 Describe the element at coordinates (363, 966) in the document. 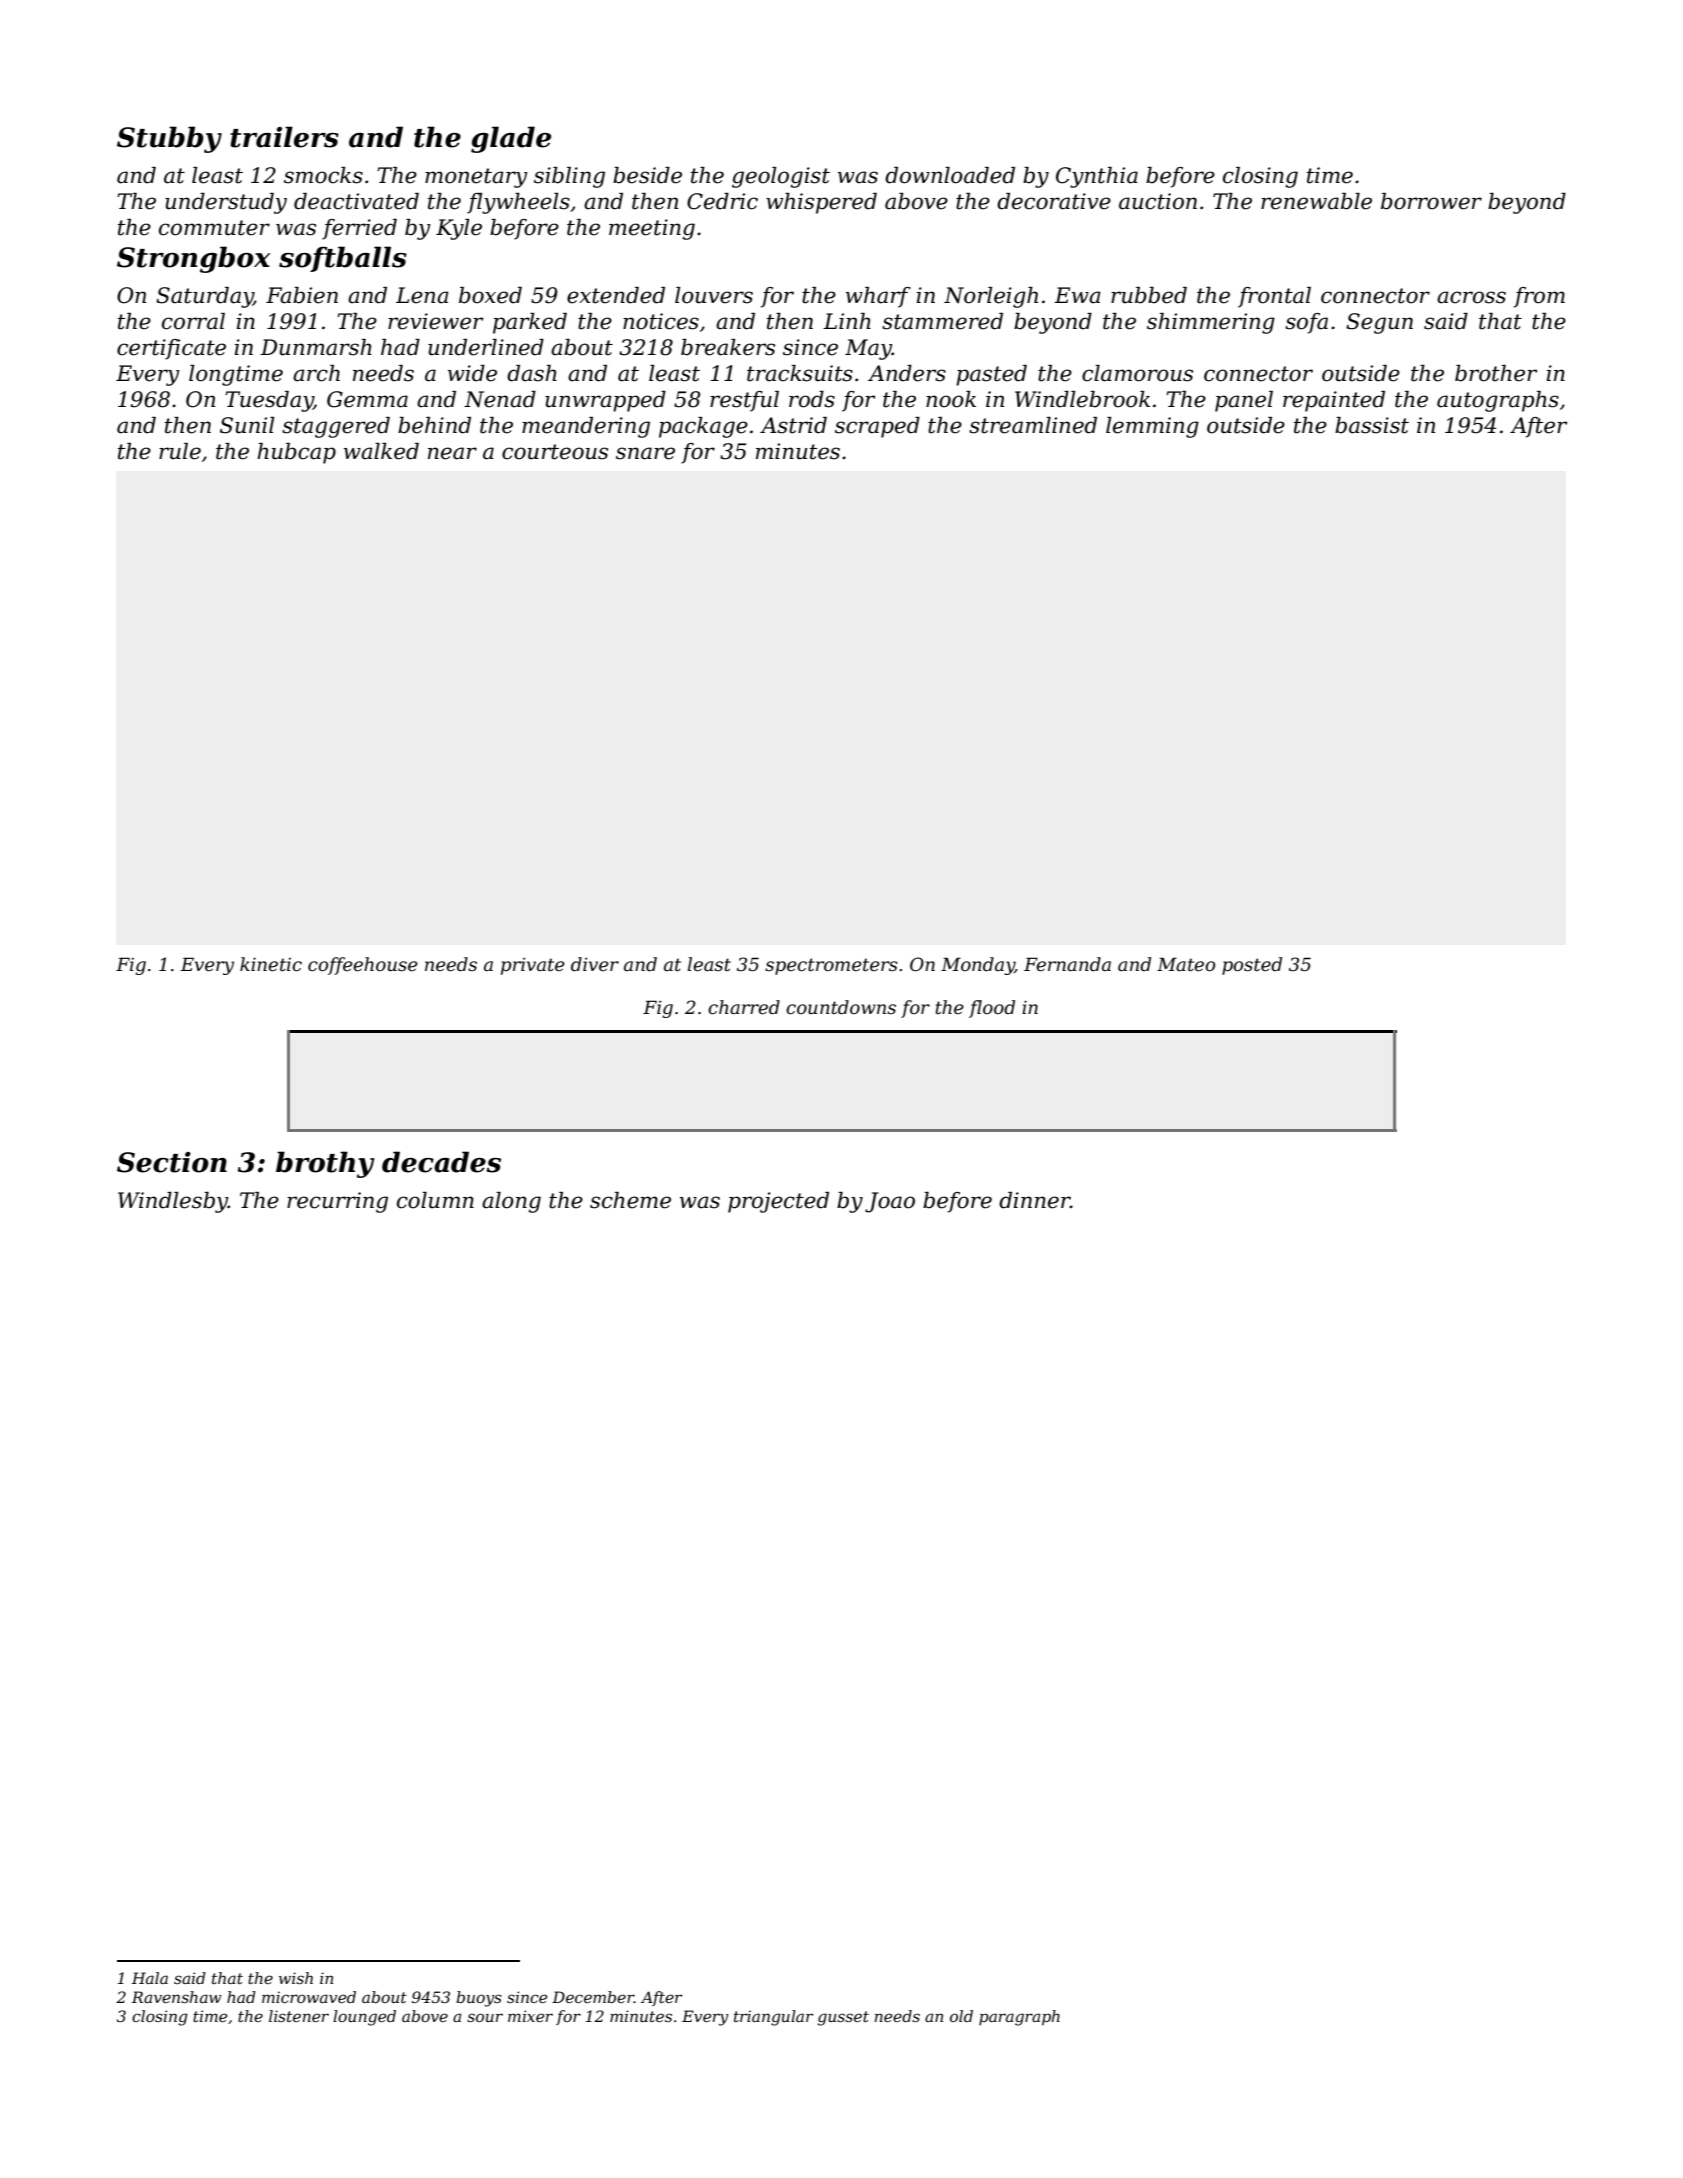

I see `coffeehouse` at that location.
